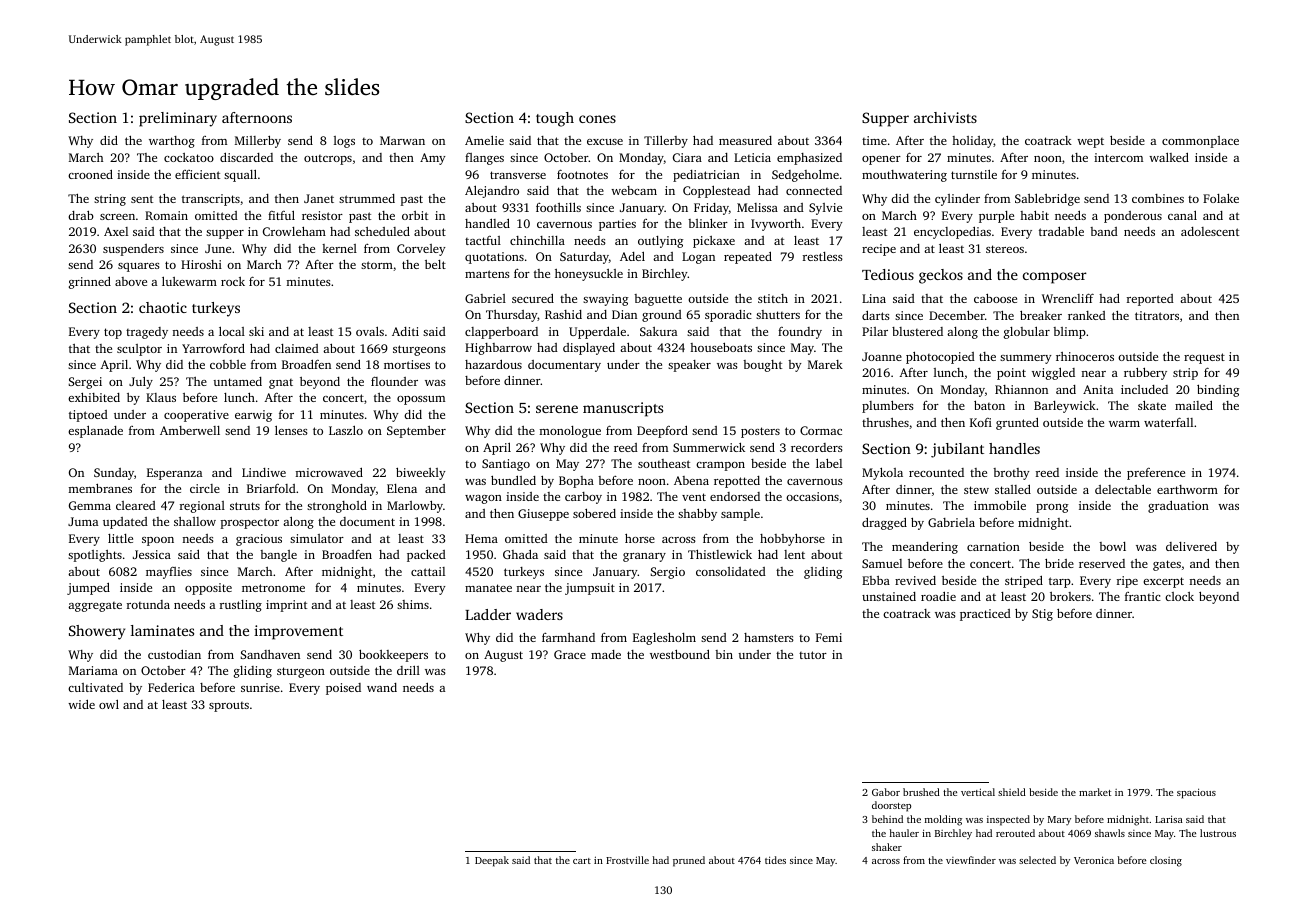 This image has height=924, width=1308. What do you see at coordinates (229, 707) in the image?
I see `sprouts` at bounding box center [229, 707].
